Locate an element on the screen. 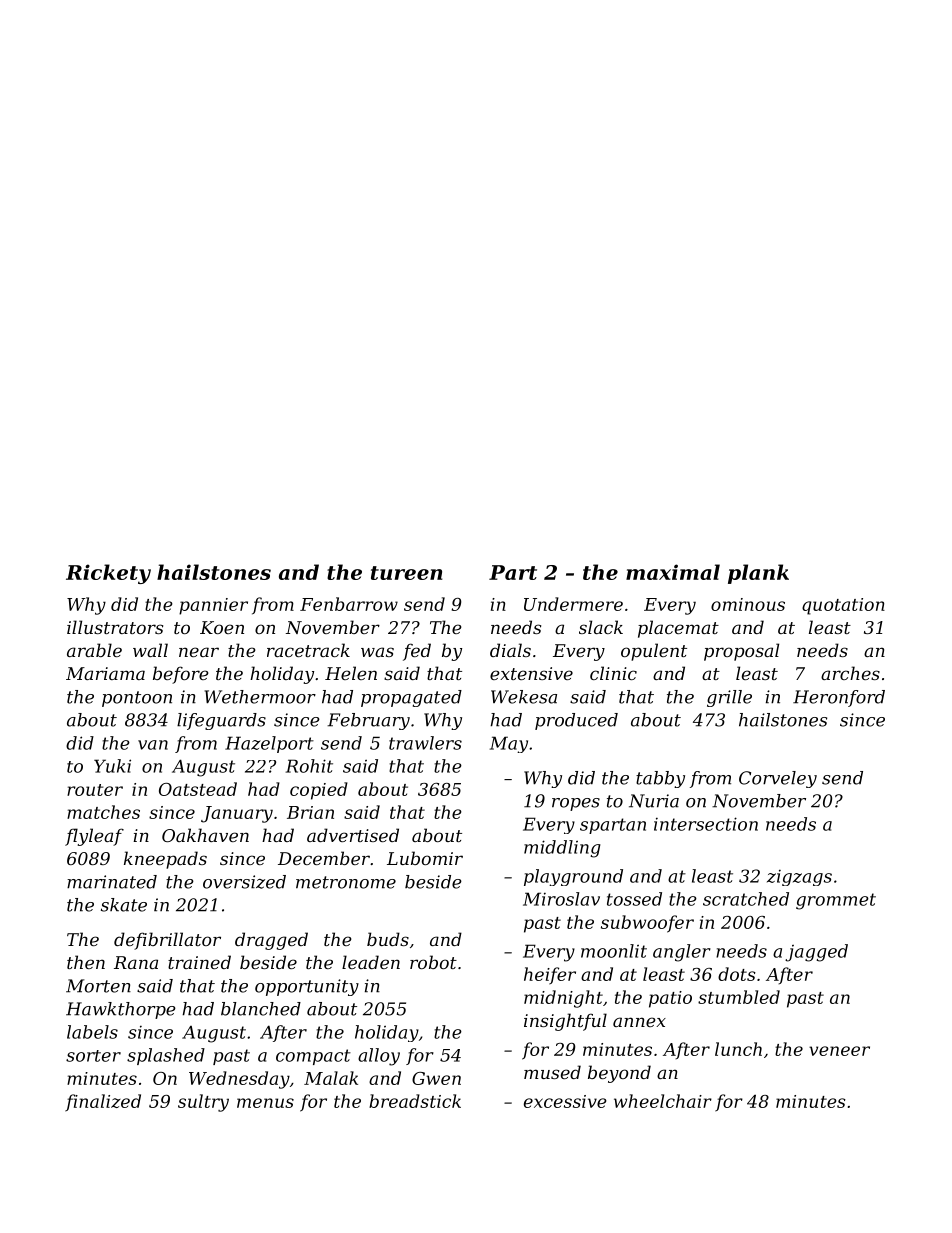  ropes is located at coordinates (576, 804).
